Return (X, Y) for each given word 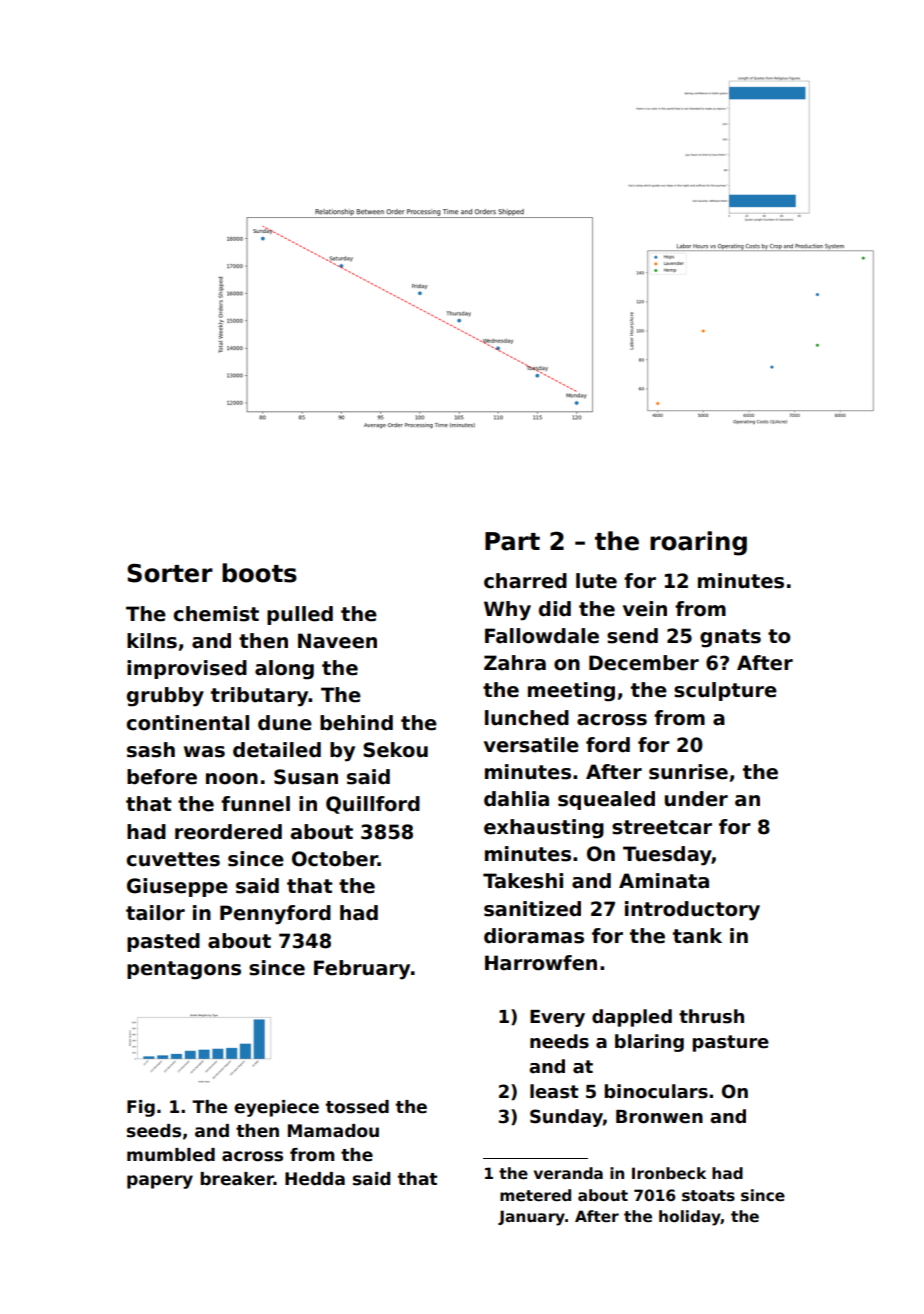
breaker (237, 1179)
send (632, 636)
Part (512, 541)
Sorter (170, 573)
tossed (357, 1107)
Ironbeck (669, 1173)
